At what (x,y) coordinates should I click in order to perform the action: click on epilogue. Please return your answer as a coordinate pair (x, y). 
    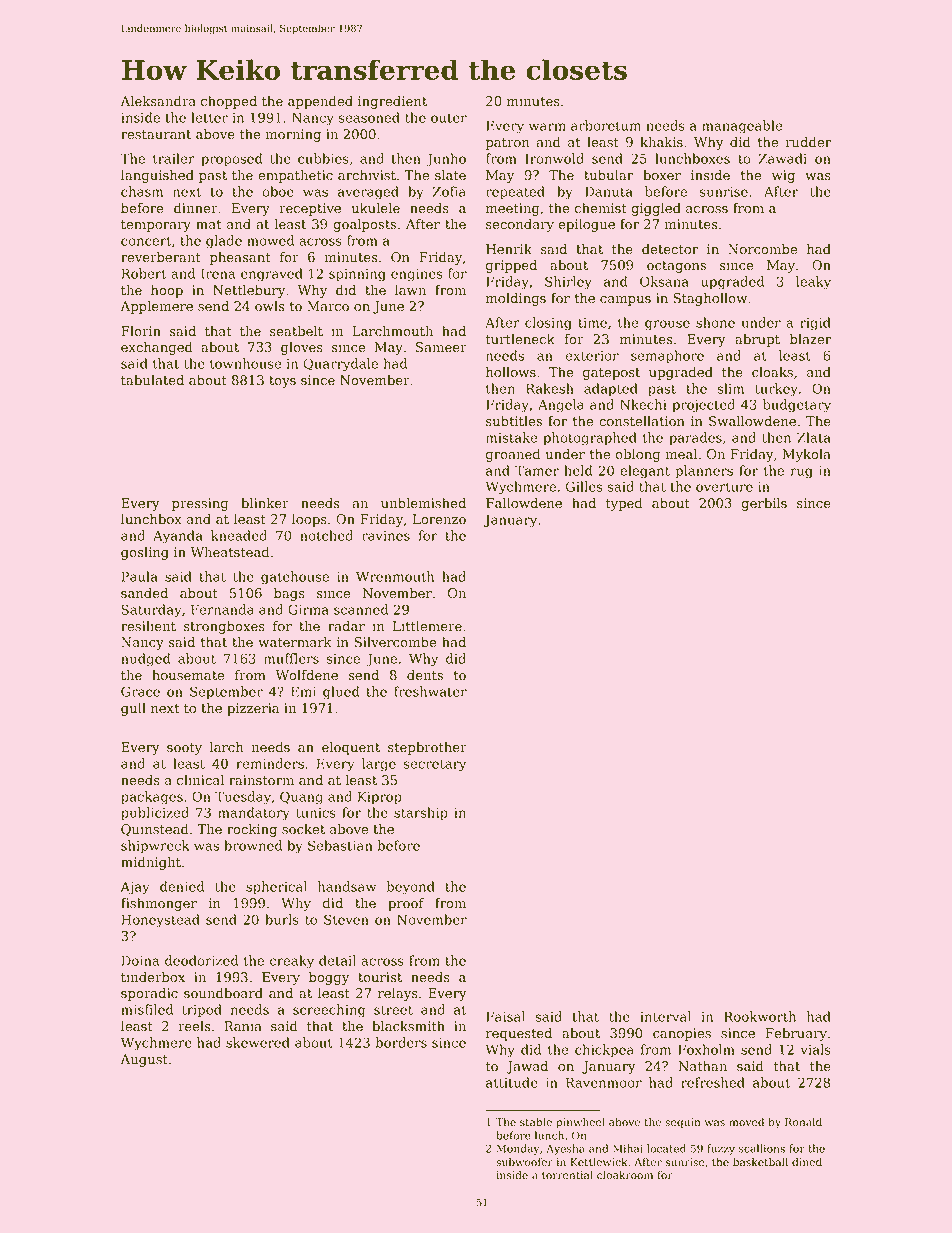
    Looking at the image, I should click on (587, 225).
